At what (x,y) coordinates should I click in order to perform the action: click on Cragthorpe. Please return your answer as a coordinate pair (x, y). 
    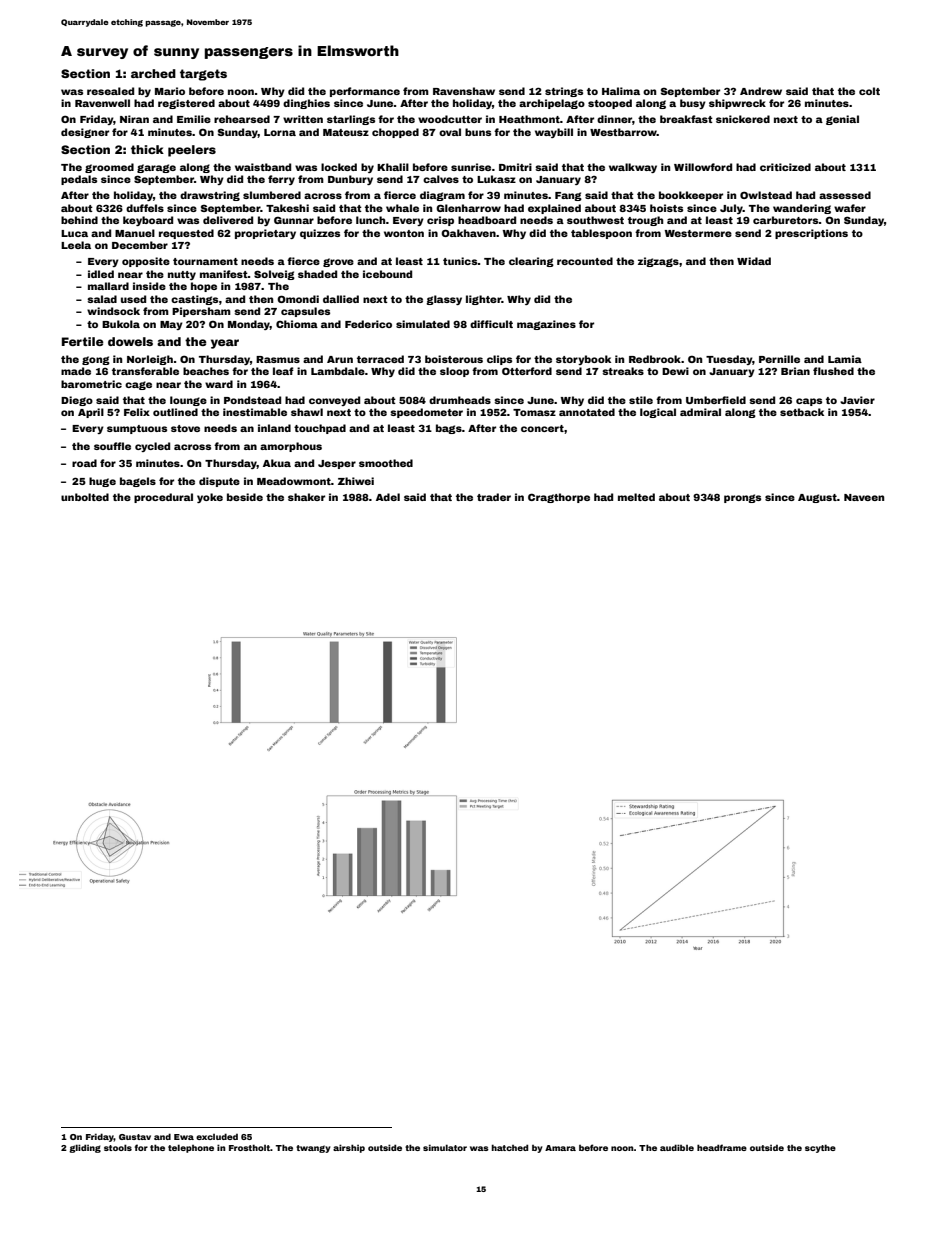
    Looking at the image, I should click on (559, 498).
